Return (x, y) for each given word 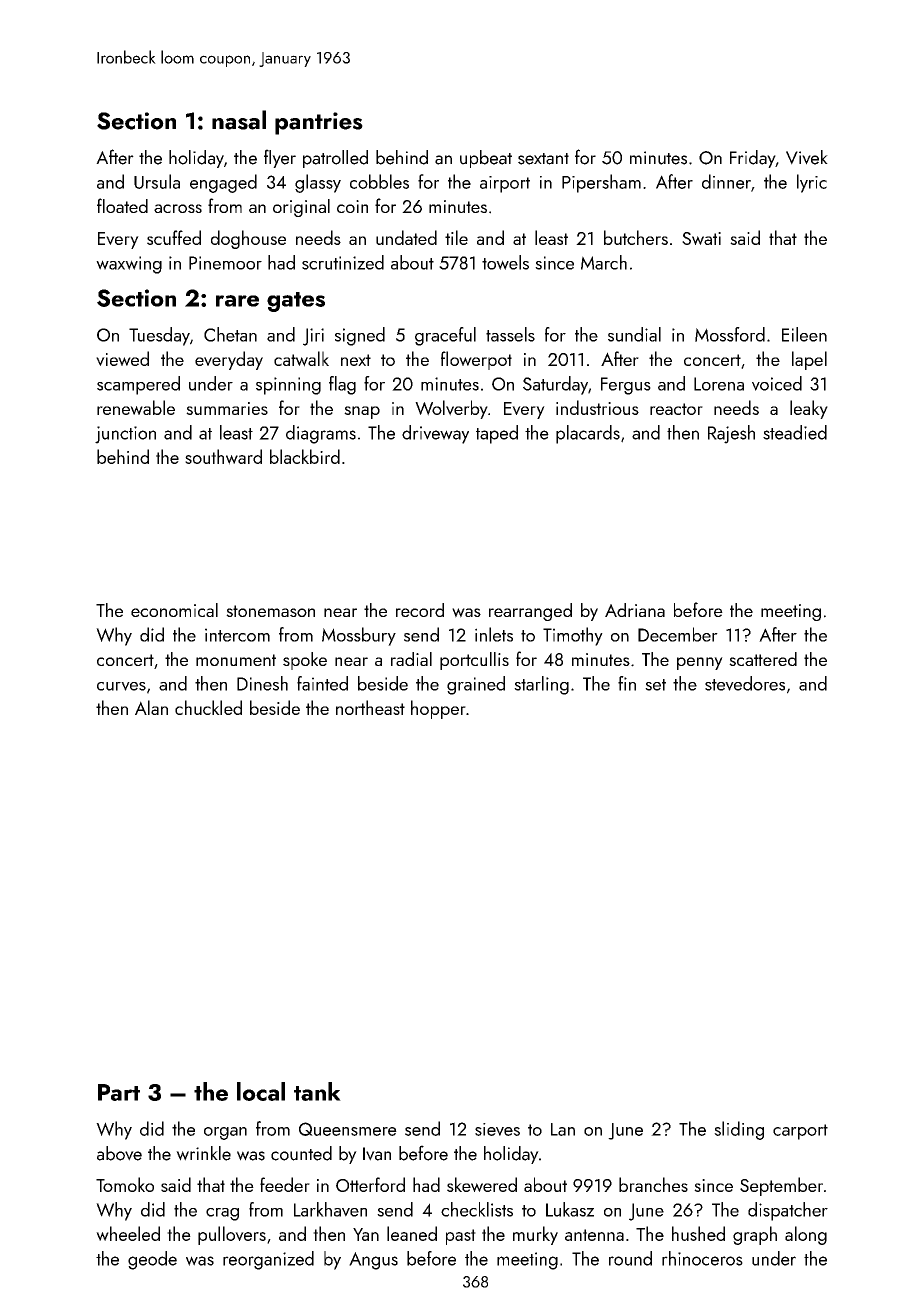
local (261, 1091)
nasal (239, 120)
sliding (739, 1130)
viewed (122, 358)
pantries (319, 123)
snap (362, 412)
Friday (752, 159)
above (119, 1153)
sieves (497, 1129)
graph (755, 1235)
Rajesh (731, 434)
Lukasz (570, 1209)
